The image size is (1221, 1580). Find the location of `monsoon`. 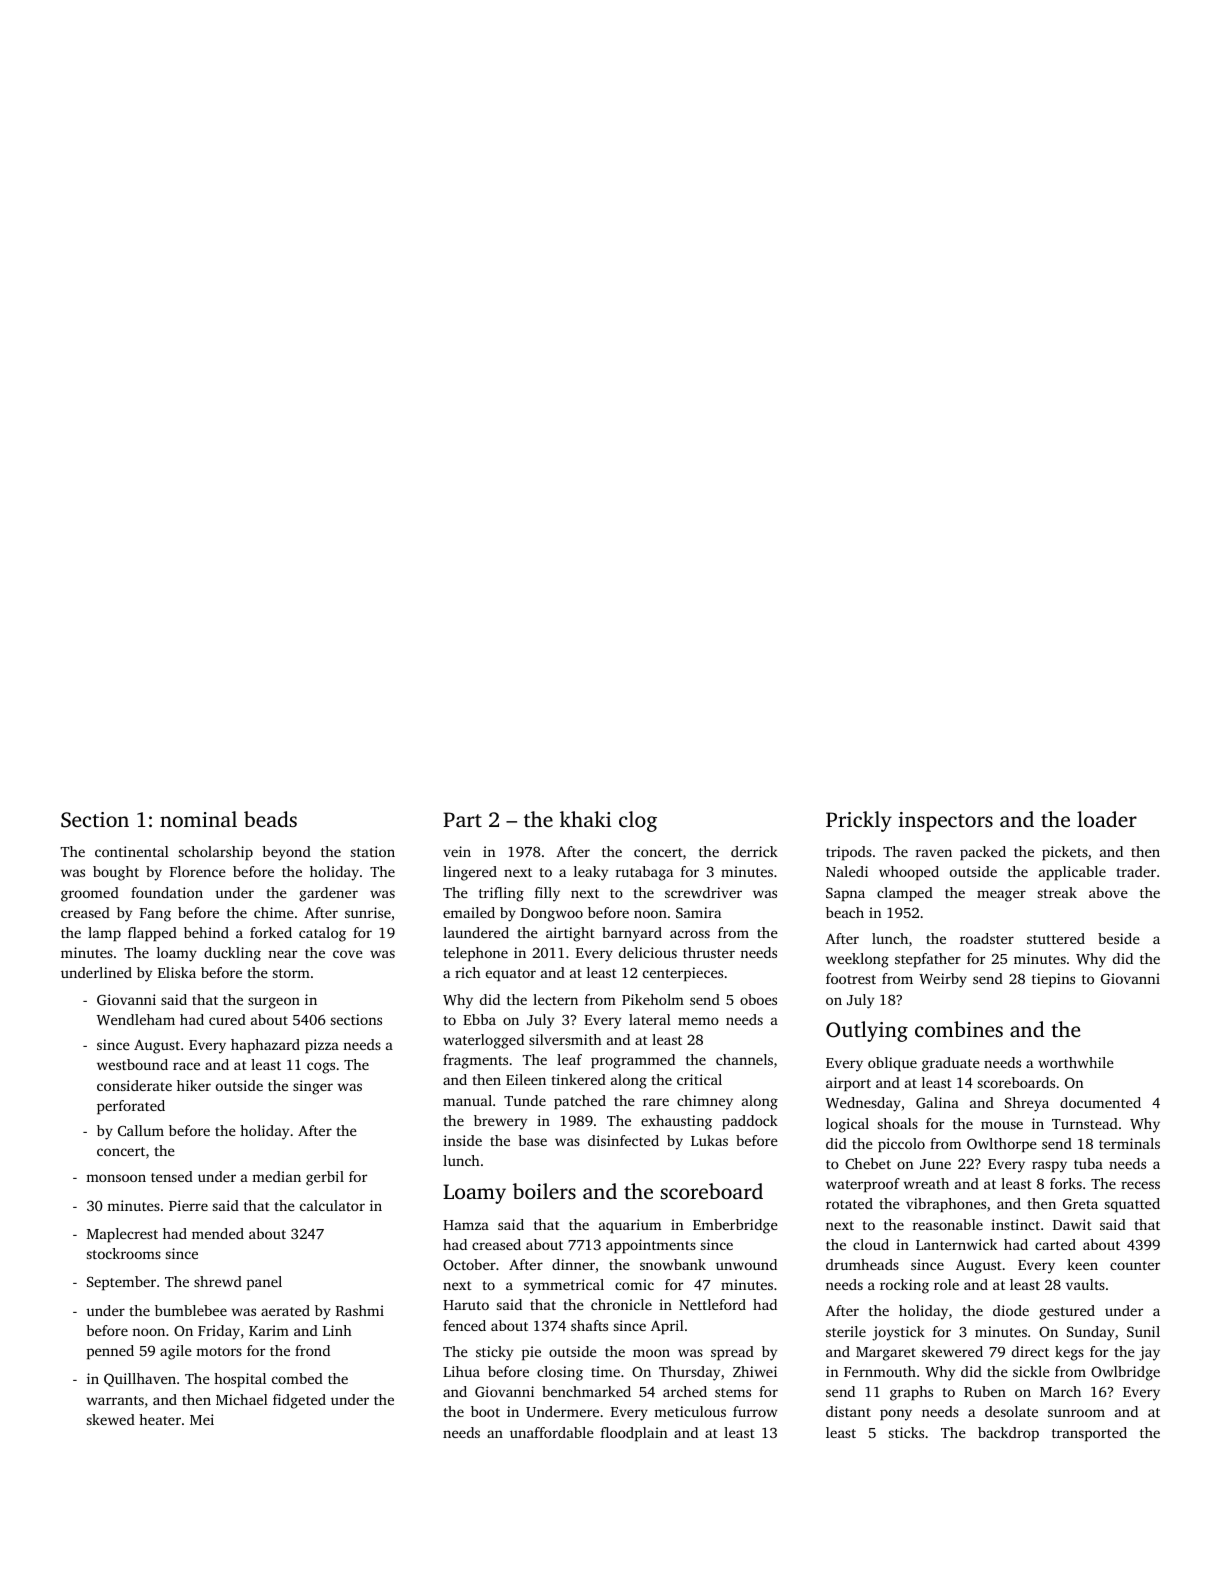

monsoon is located at coordinates (116, 1178).
